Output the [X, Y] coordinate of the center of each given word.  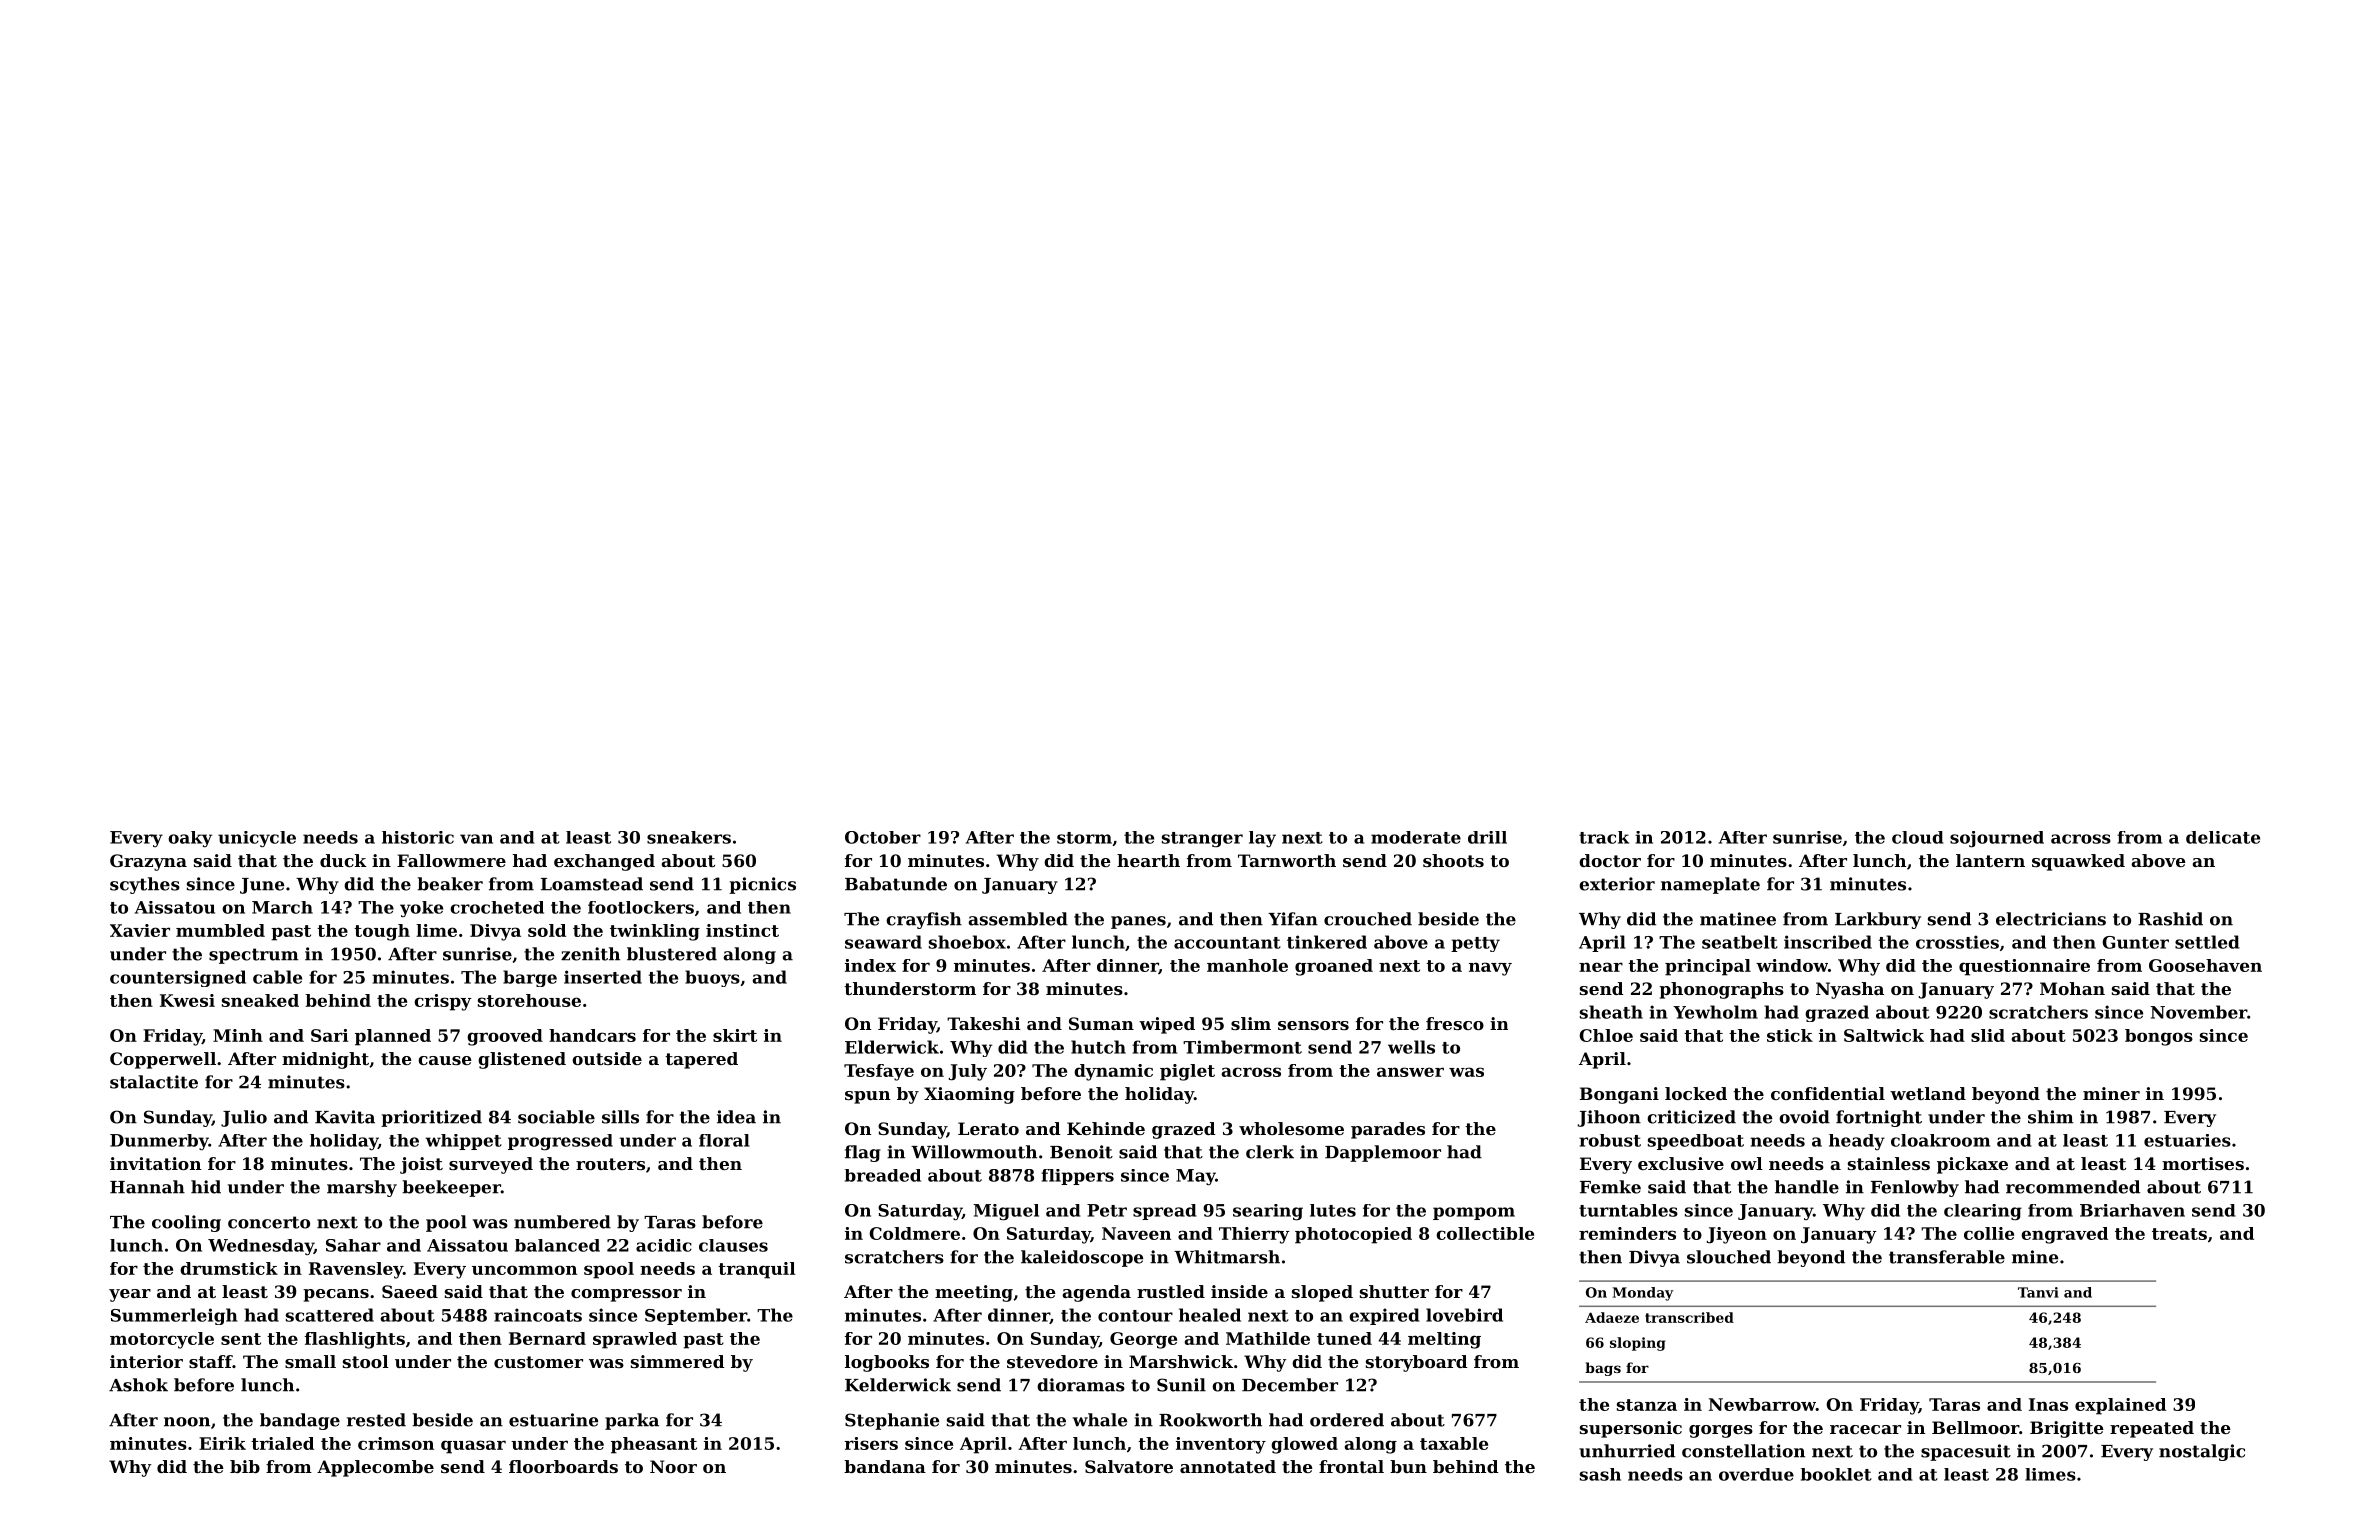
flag [863, 1153]
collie [1989, 1233]
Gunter [2135, 942]
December [1290, 1385]
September [696, 1316]
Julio [244, 1118]
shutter [1394, 1291]
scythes [145, 885]
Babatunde [896, 884]
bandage [300, 1421]
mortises [2203, 1163]
